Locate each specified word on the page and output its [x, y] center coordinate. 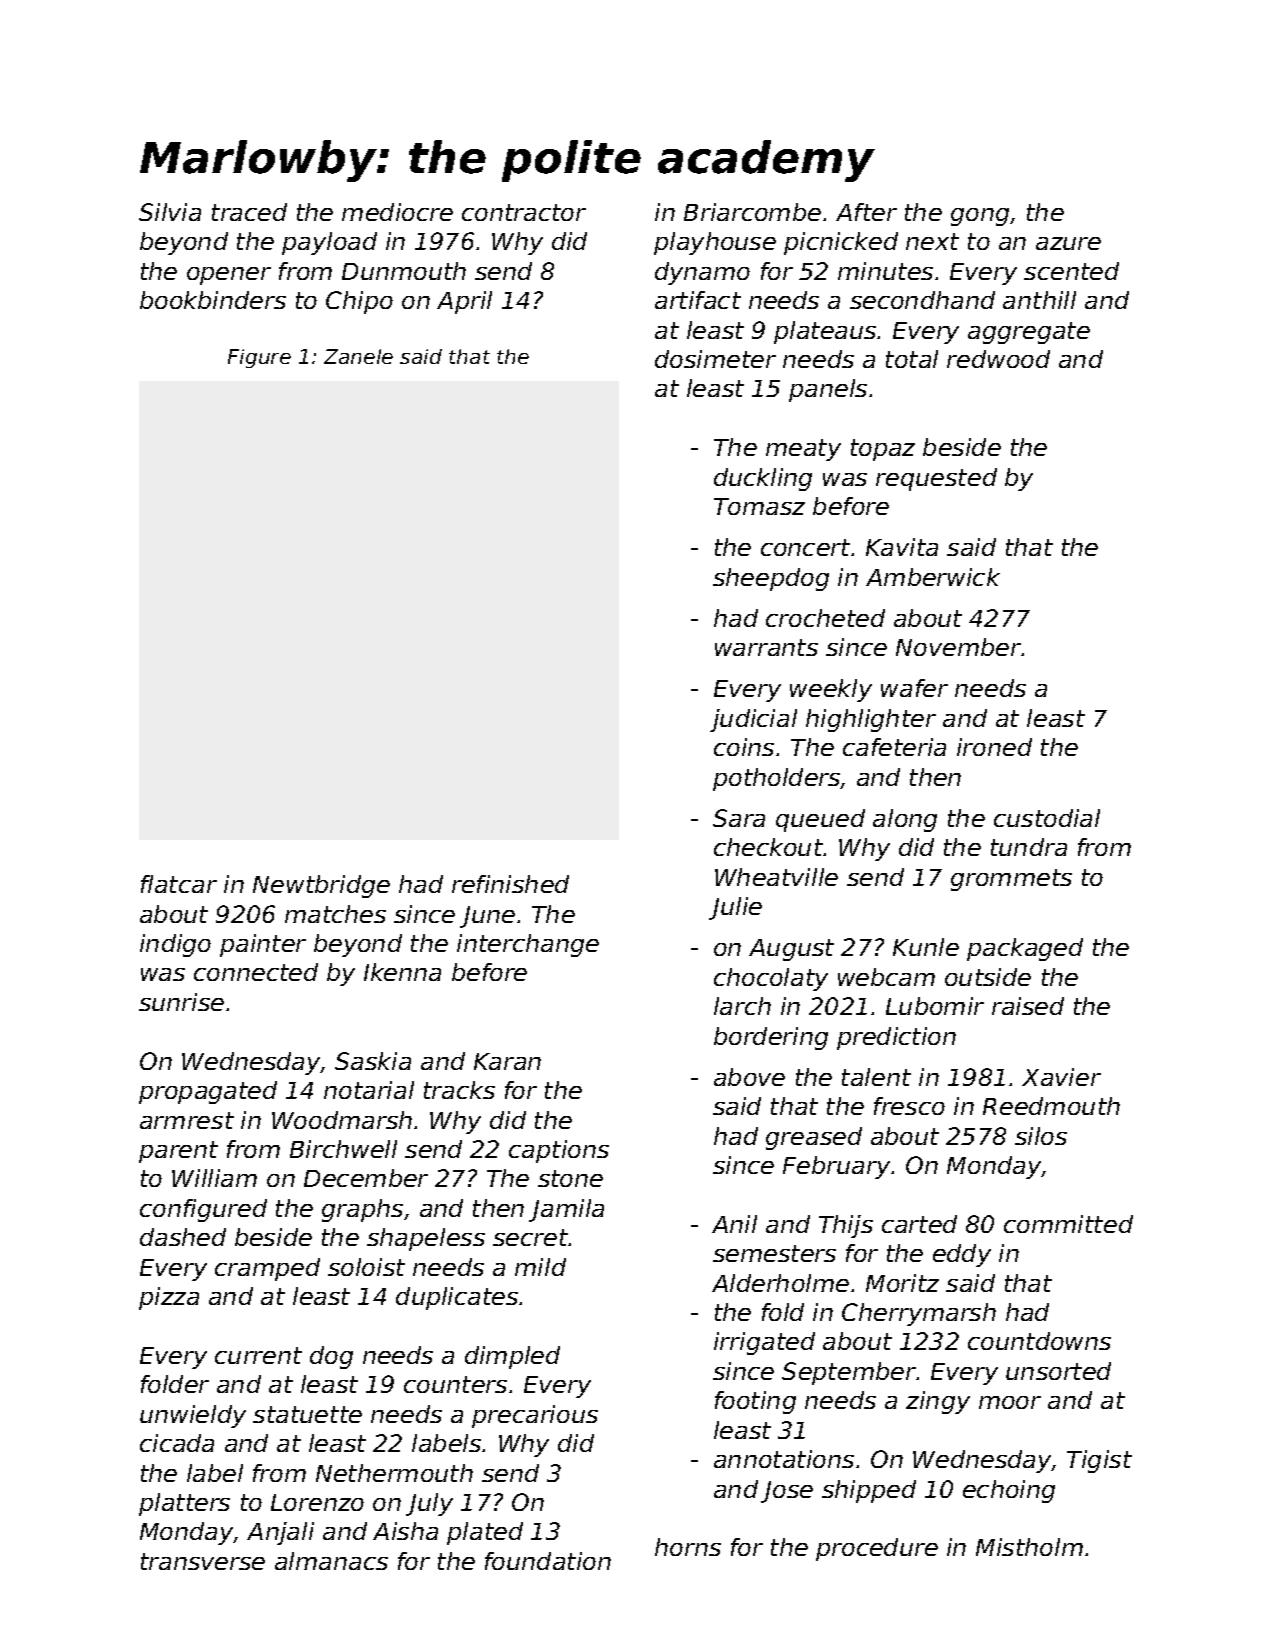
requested [936, 479]
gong [980, 217]
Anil [734, 1224]
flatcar [179, 884]
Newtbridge [321, 886]
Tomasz [759, 506]
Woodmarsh [342, 1120]
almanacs [331, 1561]
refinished [510, 884]
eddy [962, 1255]
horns [688, 1547]
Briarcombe [752, 212]
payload [329, 243]
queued [820, 820]
